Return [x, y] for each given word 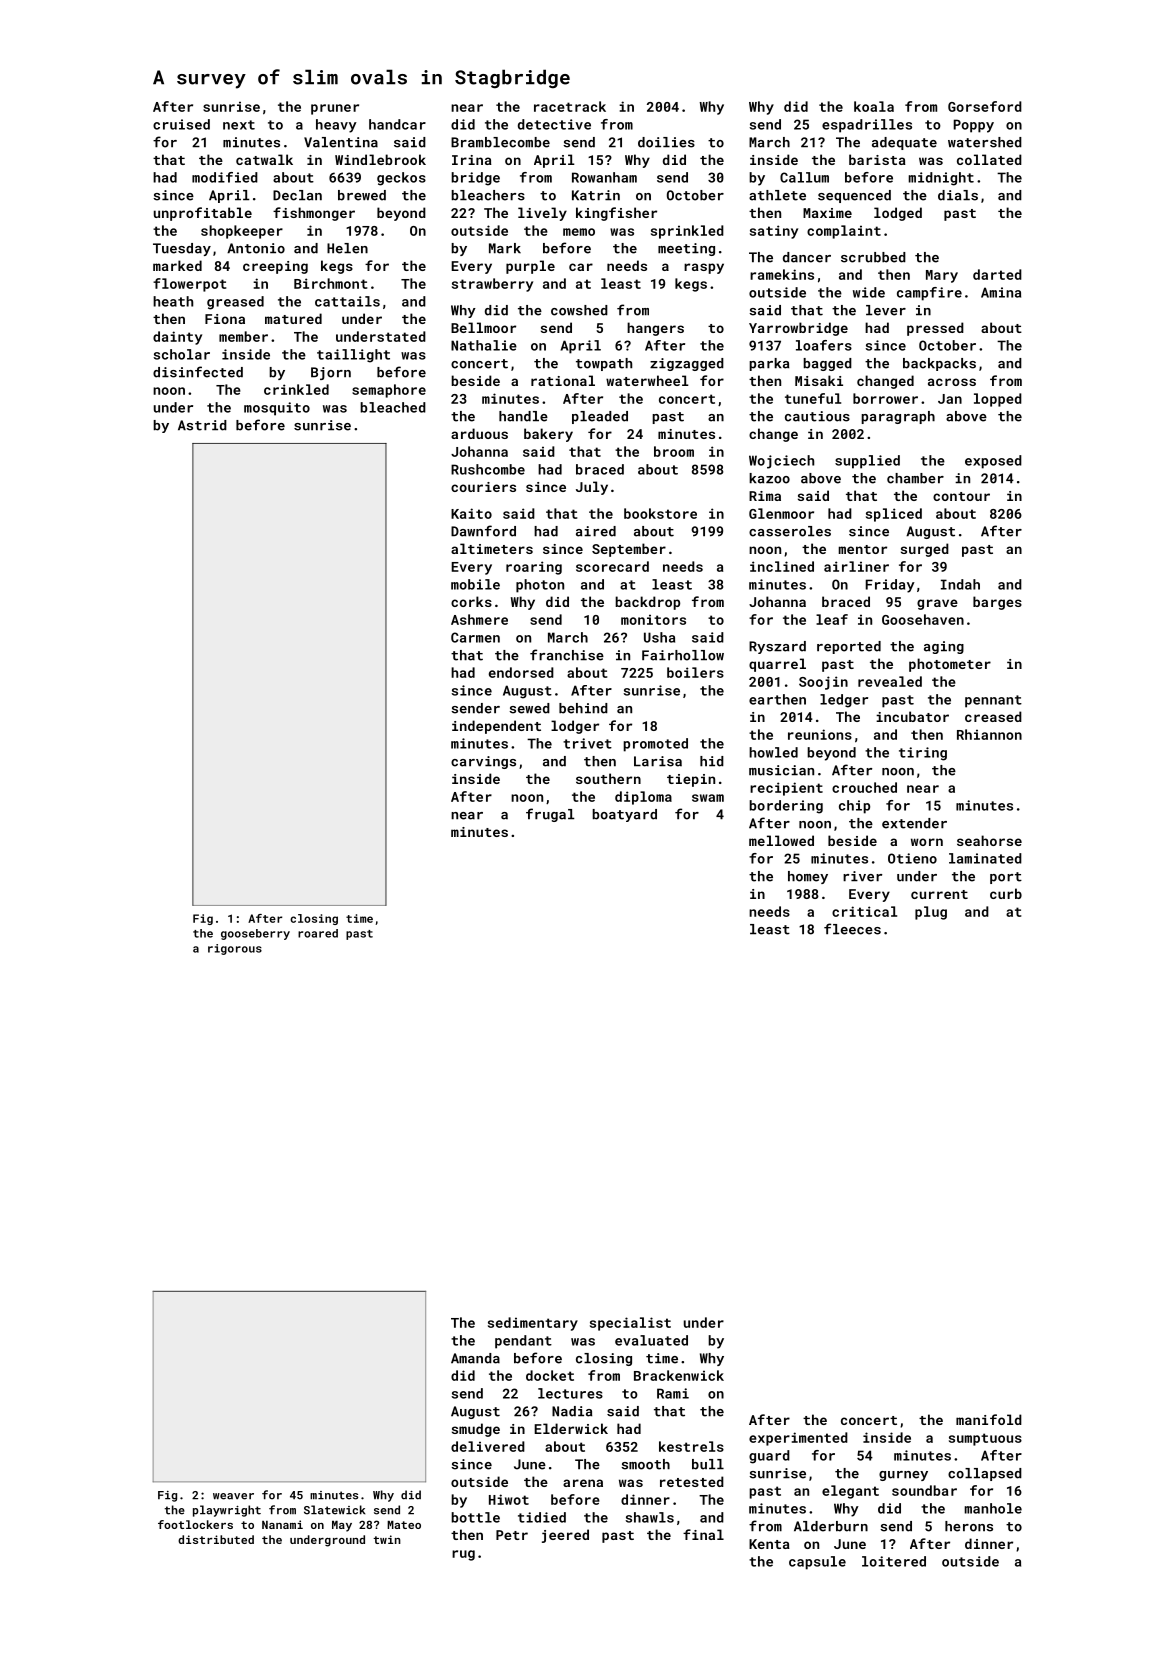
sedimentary [533, 1324]
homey [808, 877]
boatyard [624, 815]
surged [925, 550]
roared [318, 933]
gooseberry [255, 934]
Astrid [202, 425]
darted [997, 274]
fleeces [852, 929]
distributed [216, 1539]
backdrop [647, 603]
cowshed [579, 310]
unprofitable [203, 214]
